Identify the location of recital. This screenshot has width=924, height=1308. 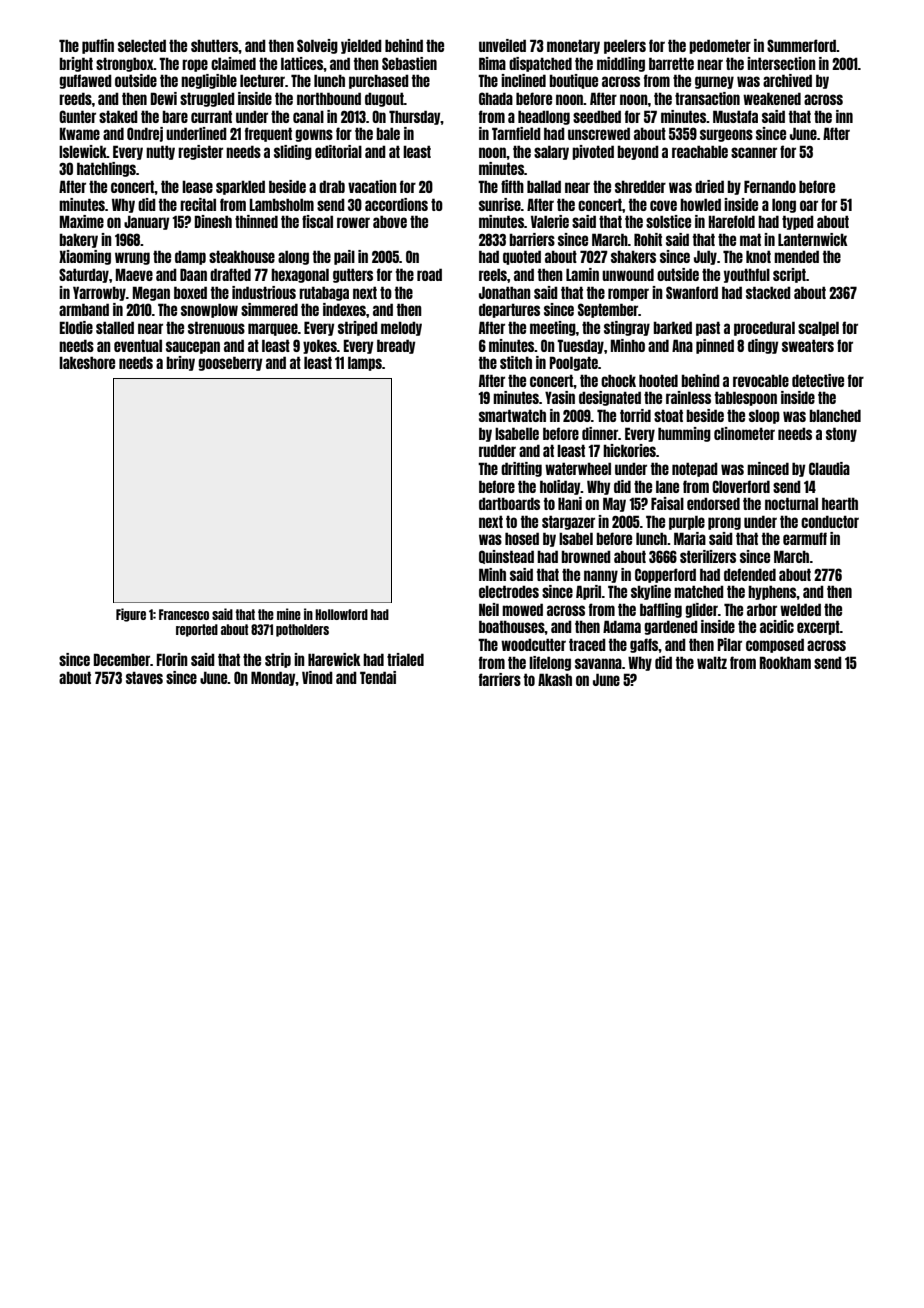
(198, 204).
